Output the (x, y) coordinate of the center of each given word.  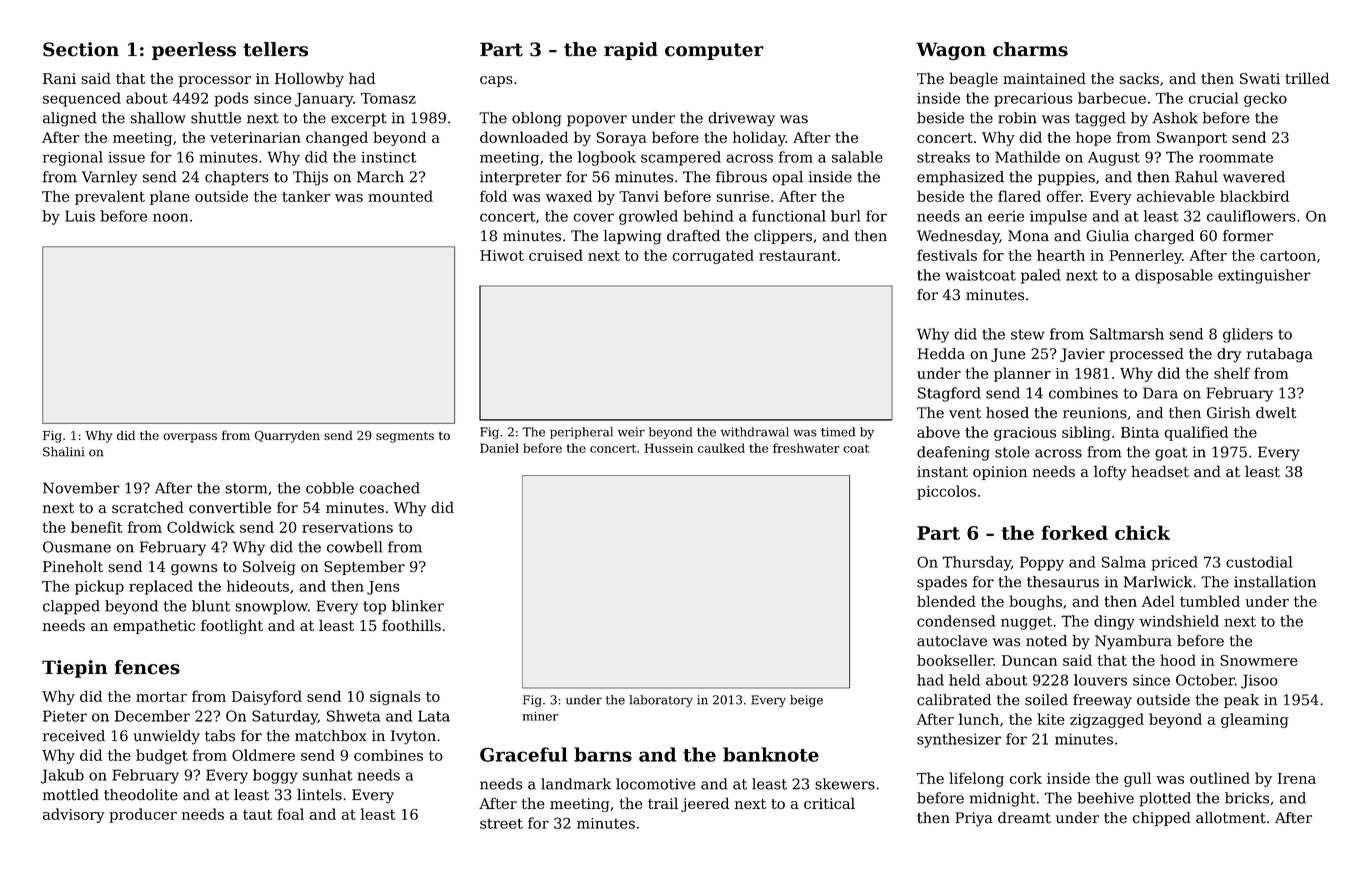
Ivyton (413, 737)
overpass (190, 438)
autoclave (952, 641)
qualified (1196, 433)
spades (942, 583)
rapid (631, 51)
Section (81, 49)
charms (1030, 49)
